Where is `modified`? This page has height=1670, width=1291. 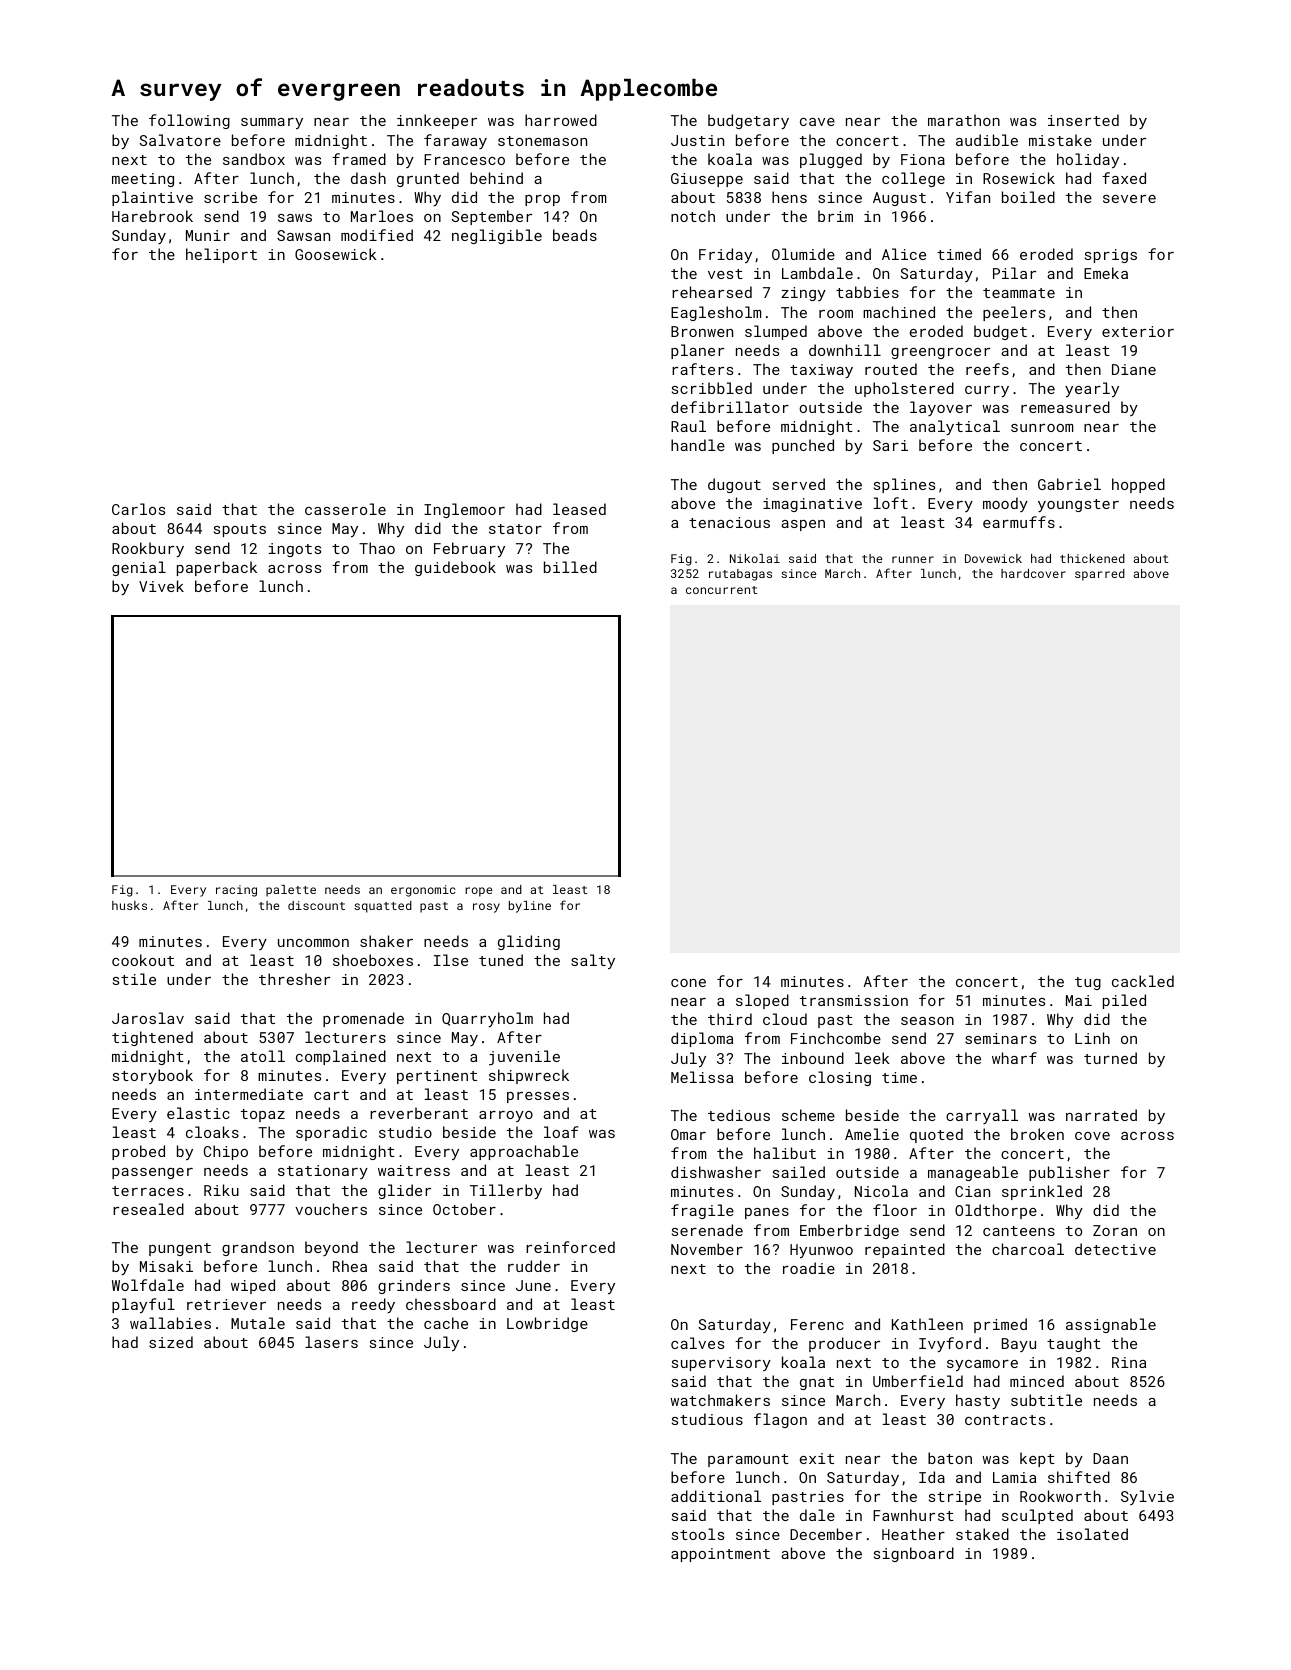 modified is located at coordinates (377, 235).
